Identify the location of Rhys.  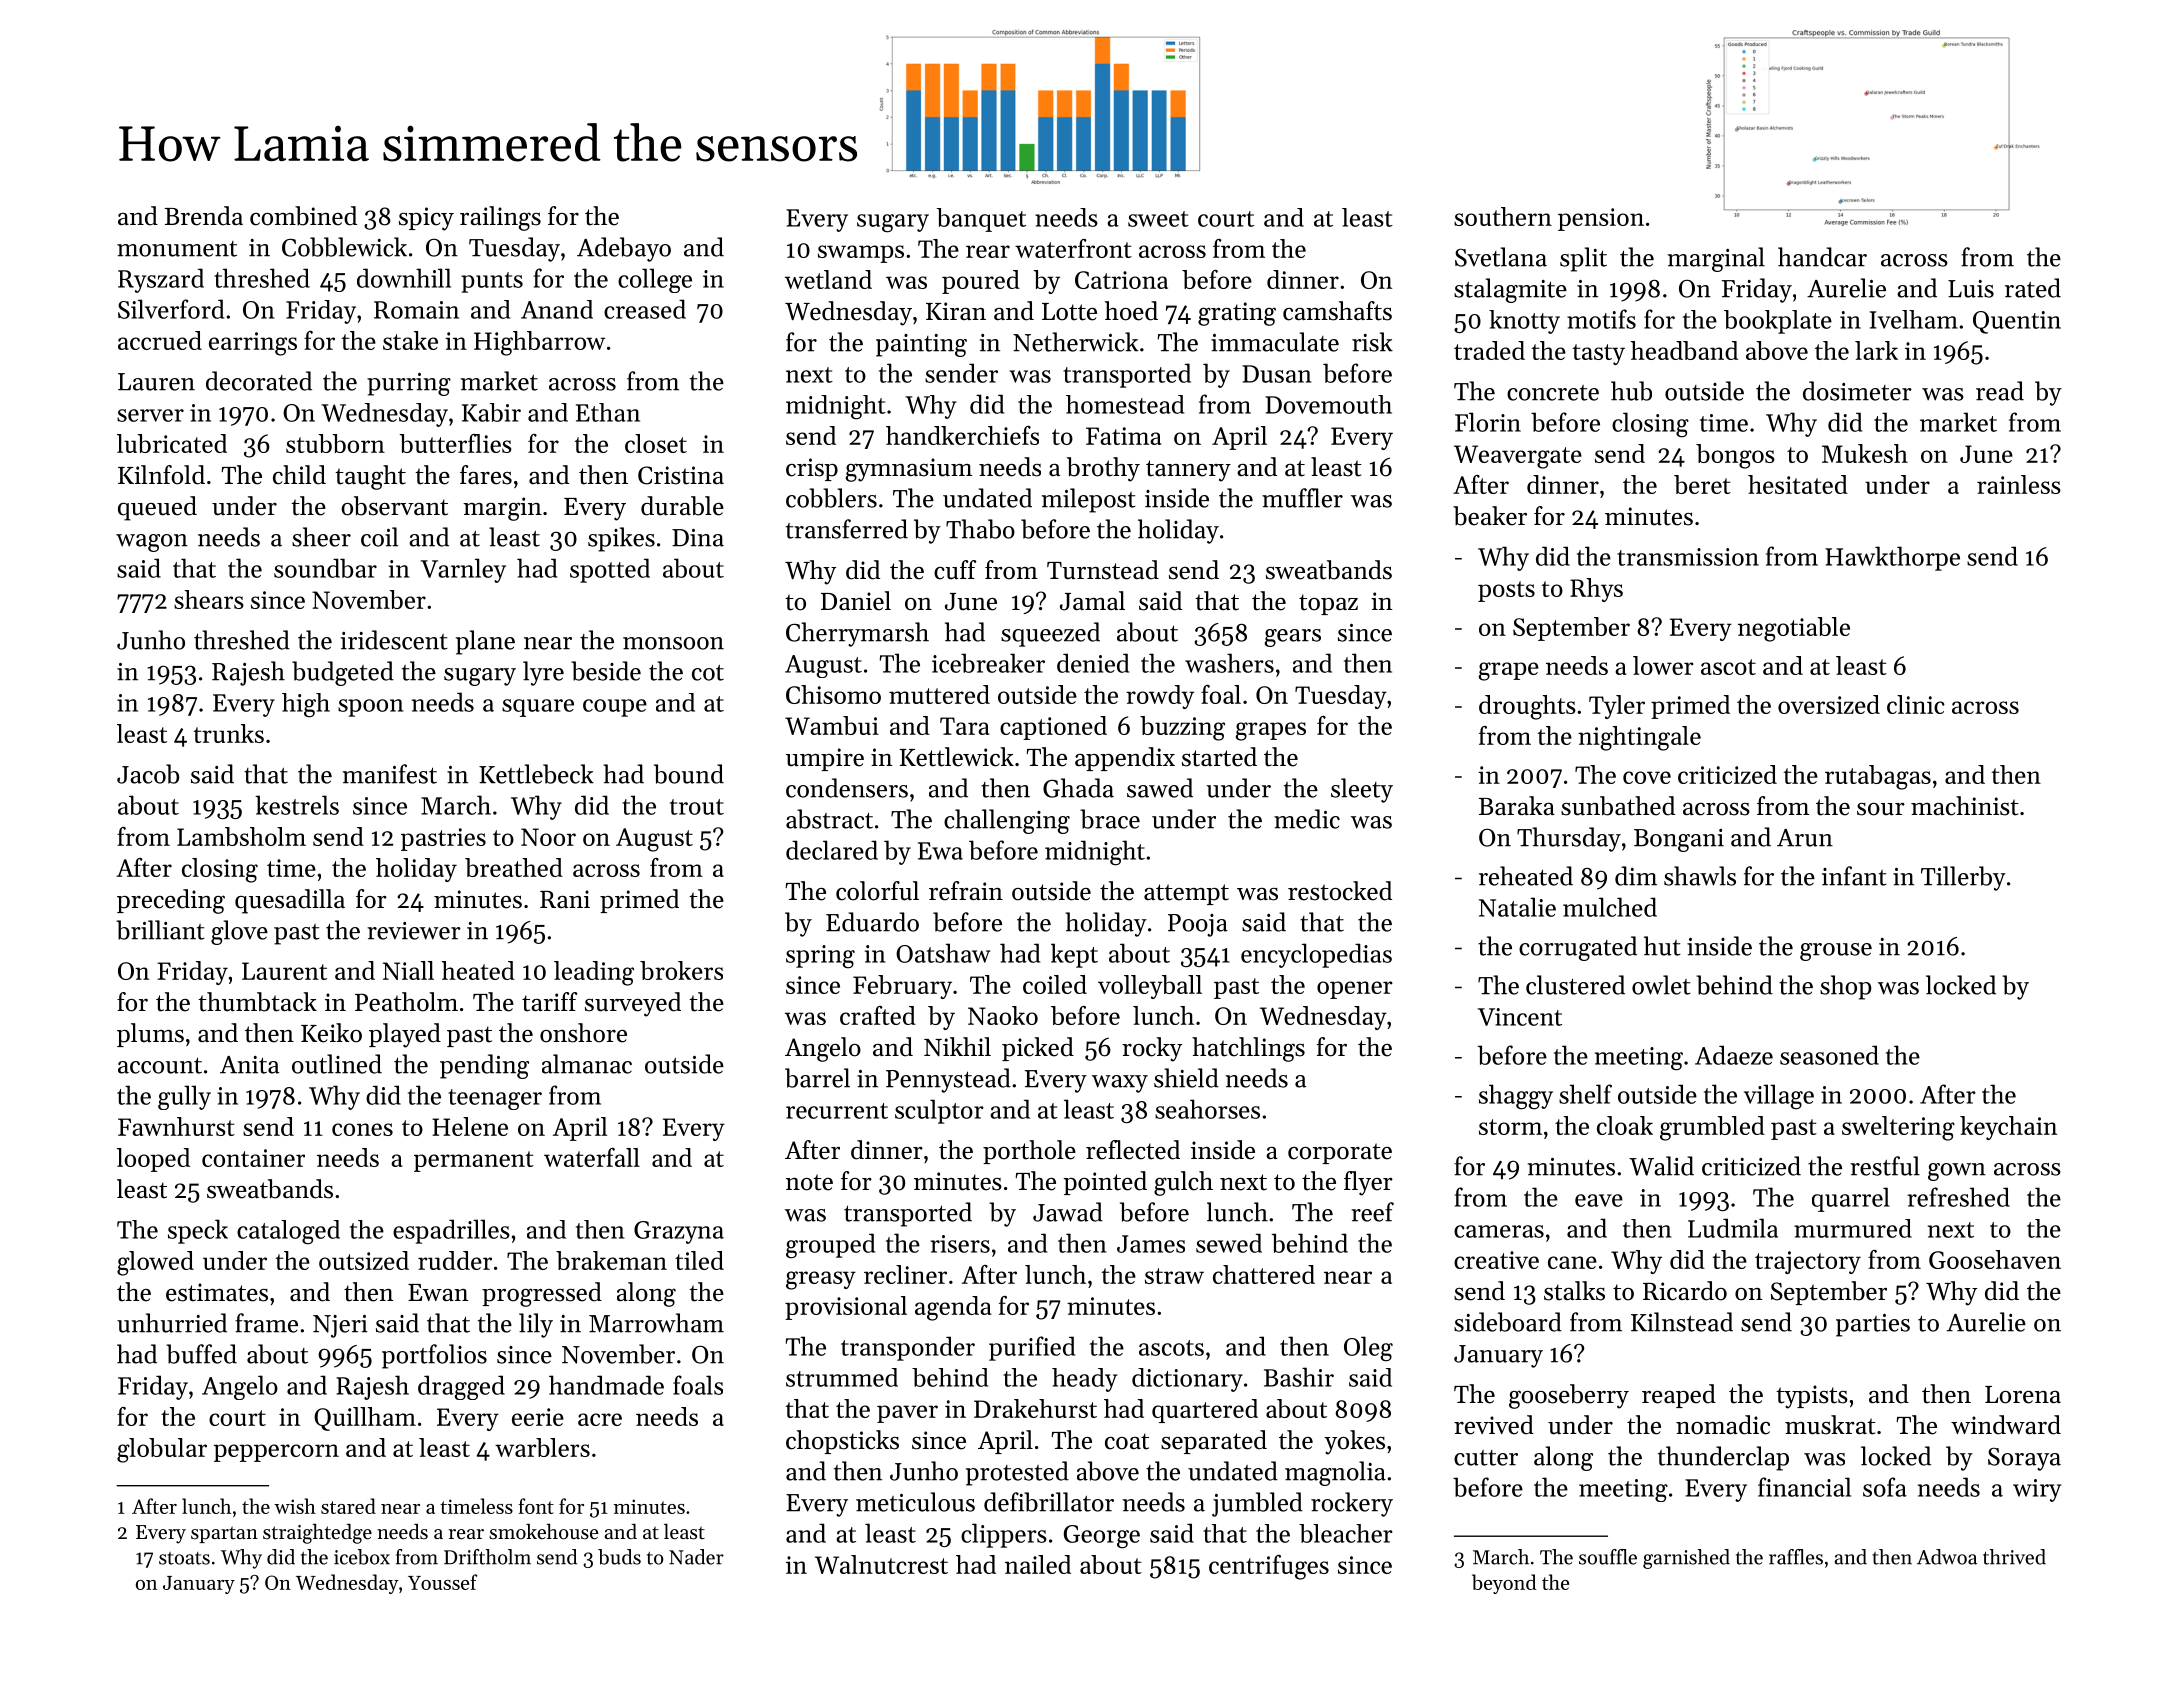
(1596, 590).
